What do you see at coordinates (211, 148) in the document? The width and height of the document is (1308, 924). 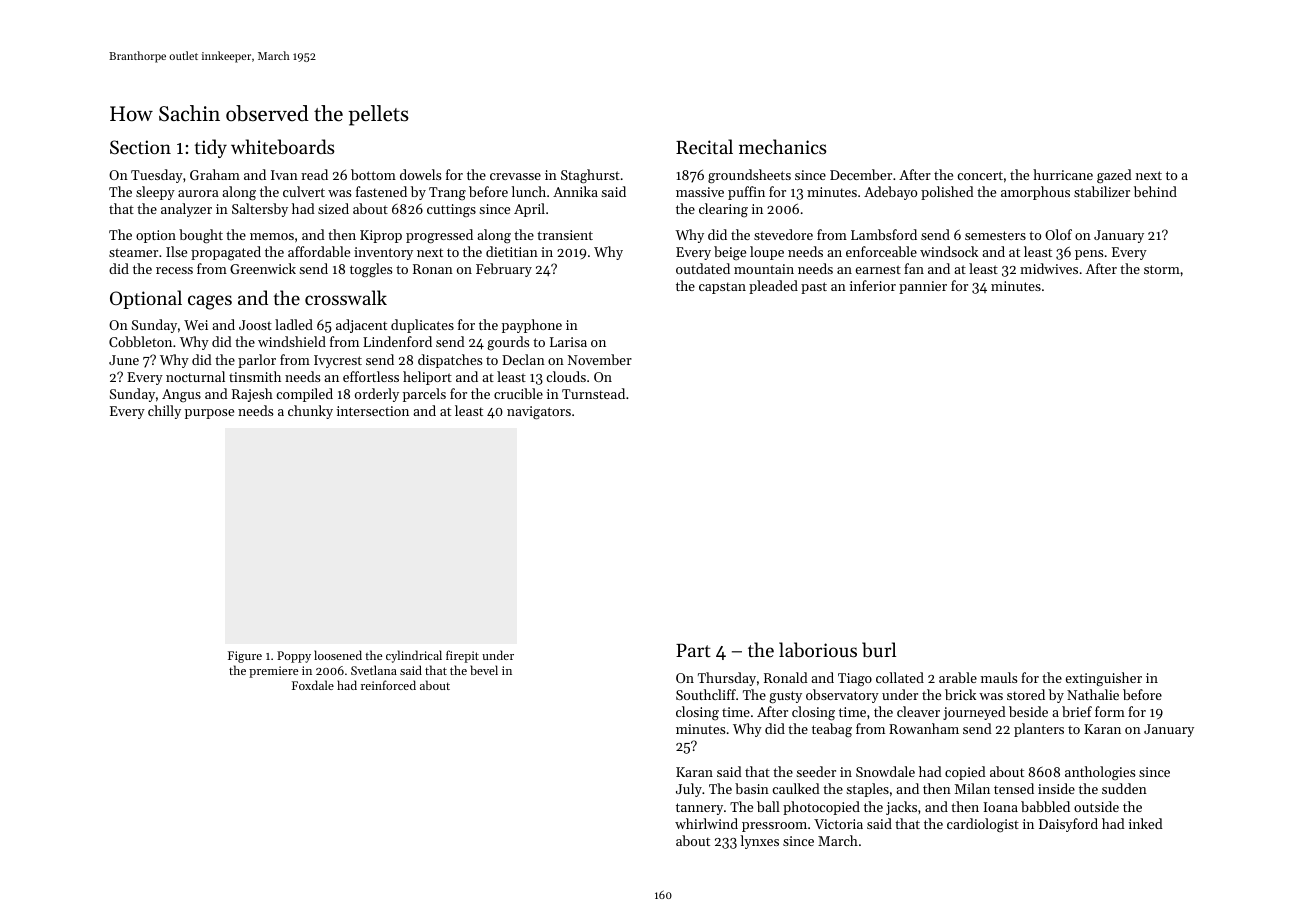 I see `tidy` at bounding box center [211, 148].
